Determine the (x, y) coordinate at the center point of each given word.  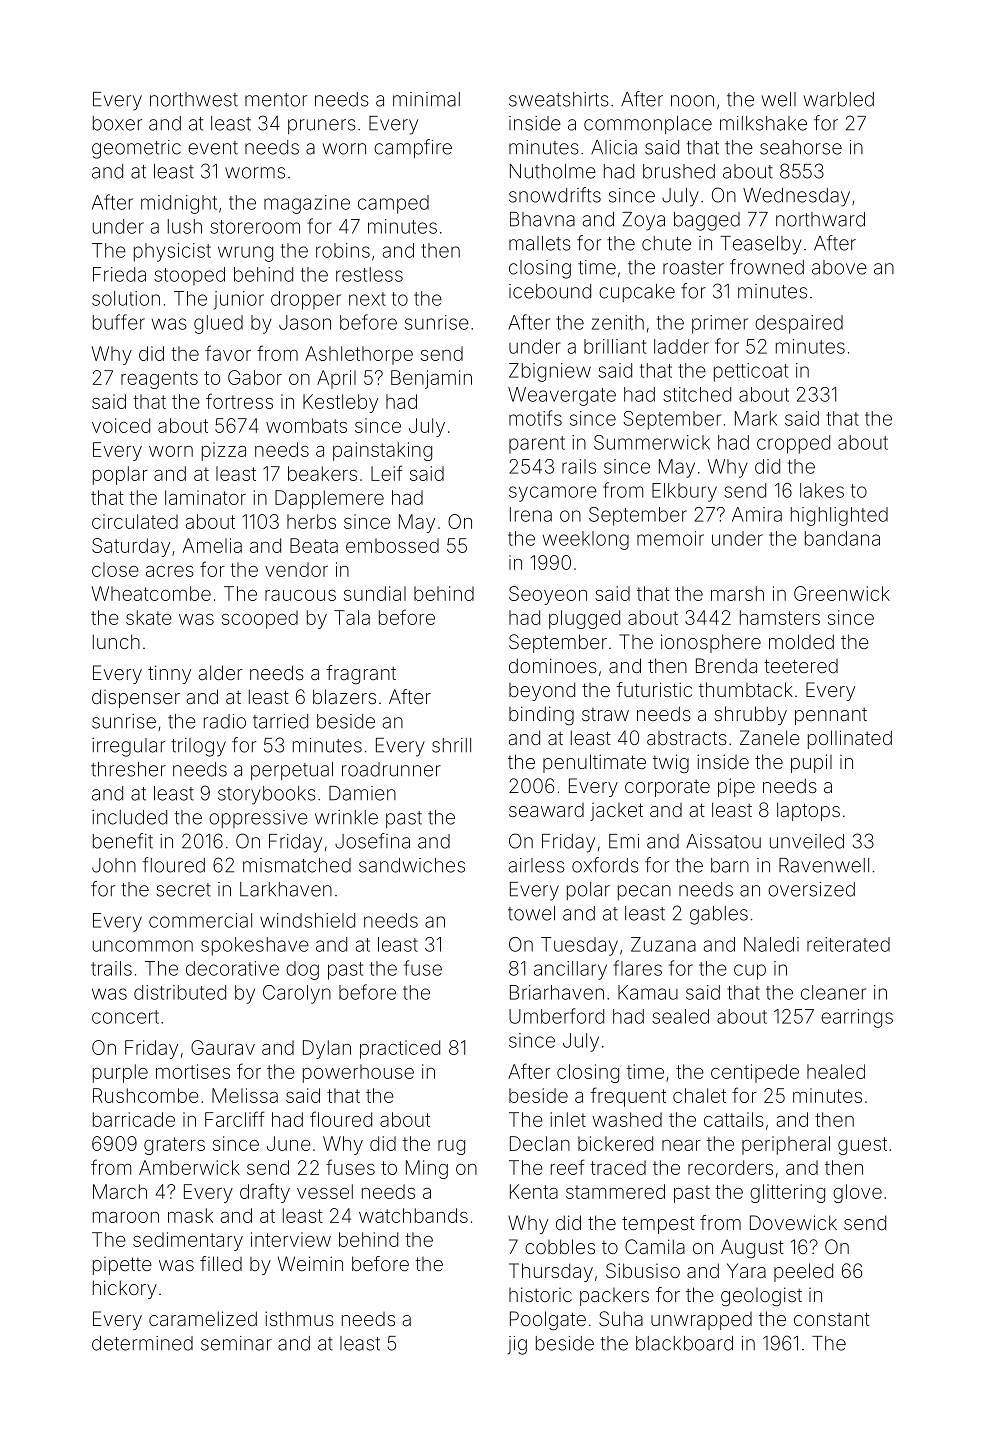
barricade (134, 1119)
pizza (224, 451)
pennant (831, 716)
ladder (681, 346)
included (129, 817)
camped (393, 204)
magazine (307, 204)
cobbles (560, 1246)
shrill (451, 745)
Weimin (310, 1263)
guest (862, 1146)
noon (692, 101)
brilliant (615, 346)
